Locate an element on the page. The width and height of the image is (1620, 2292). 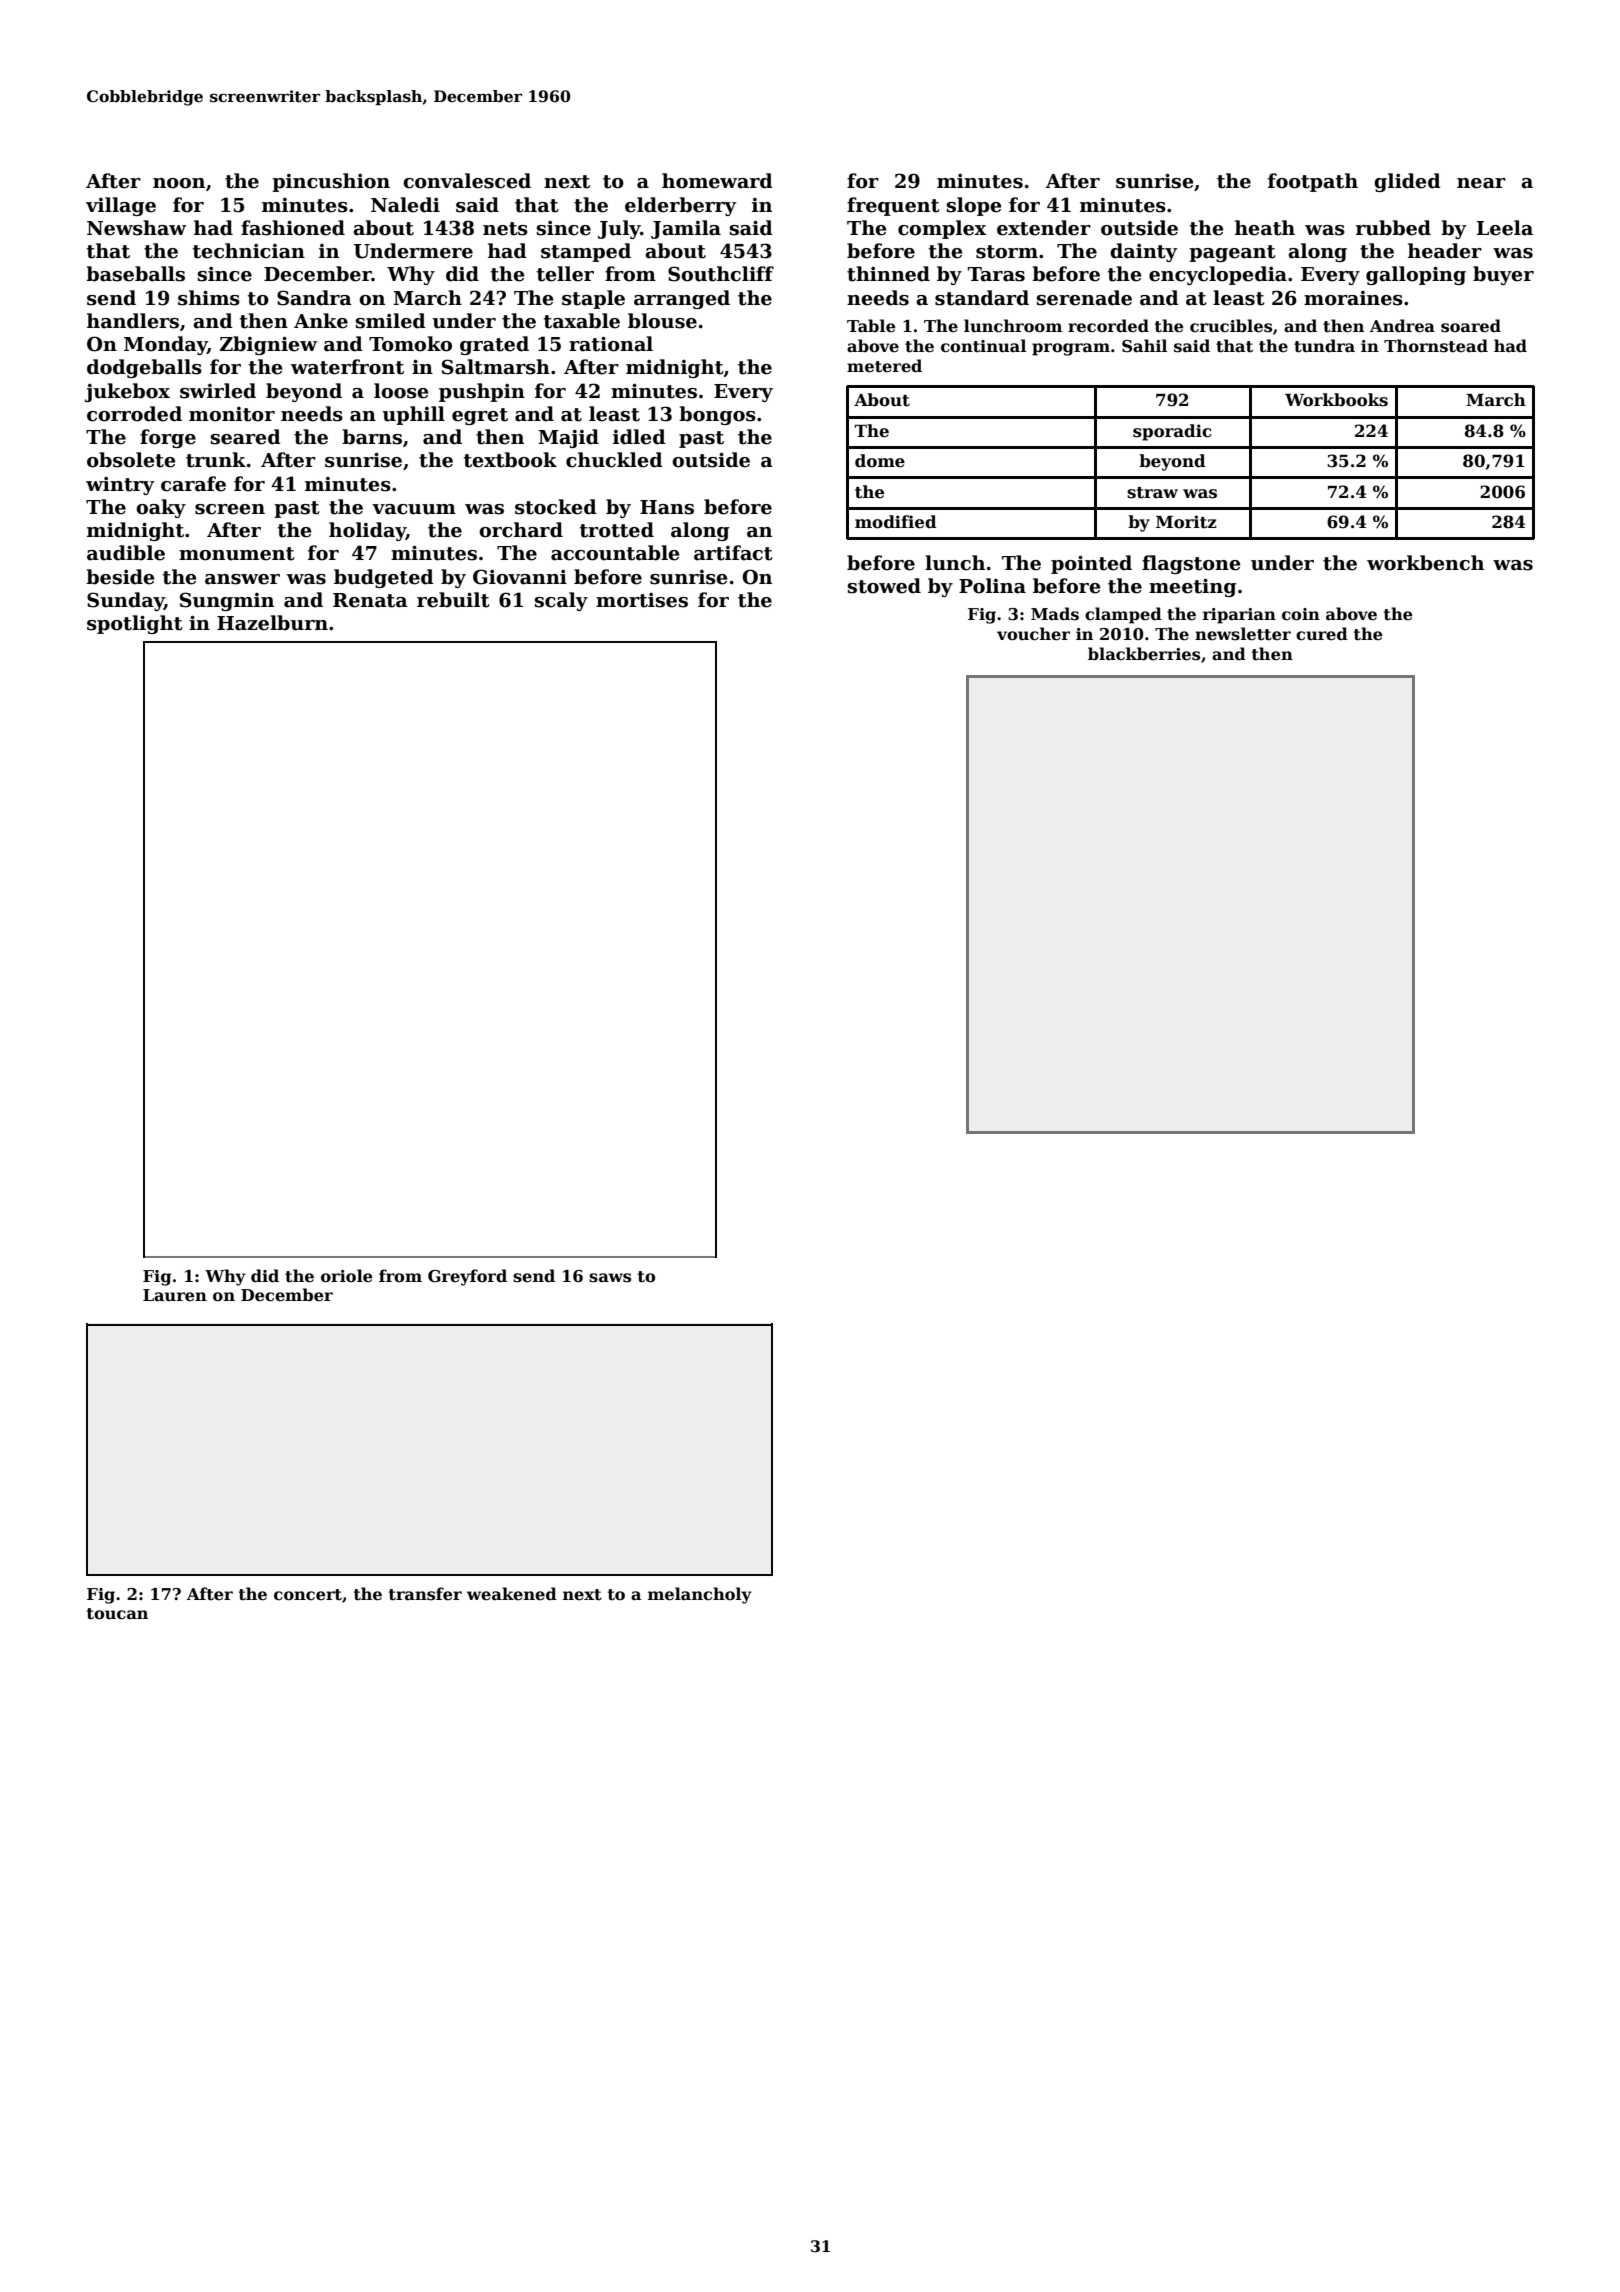
cured is located at coordinates (1322, 634).
